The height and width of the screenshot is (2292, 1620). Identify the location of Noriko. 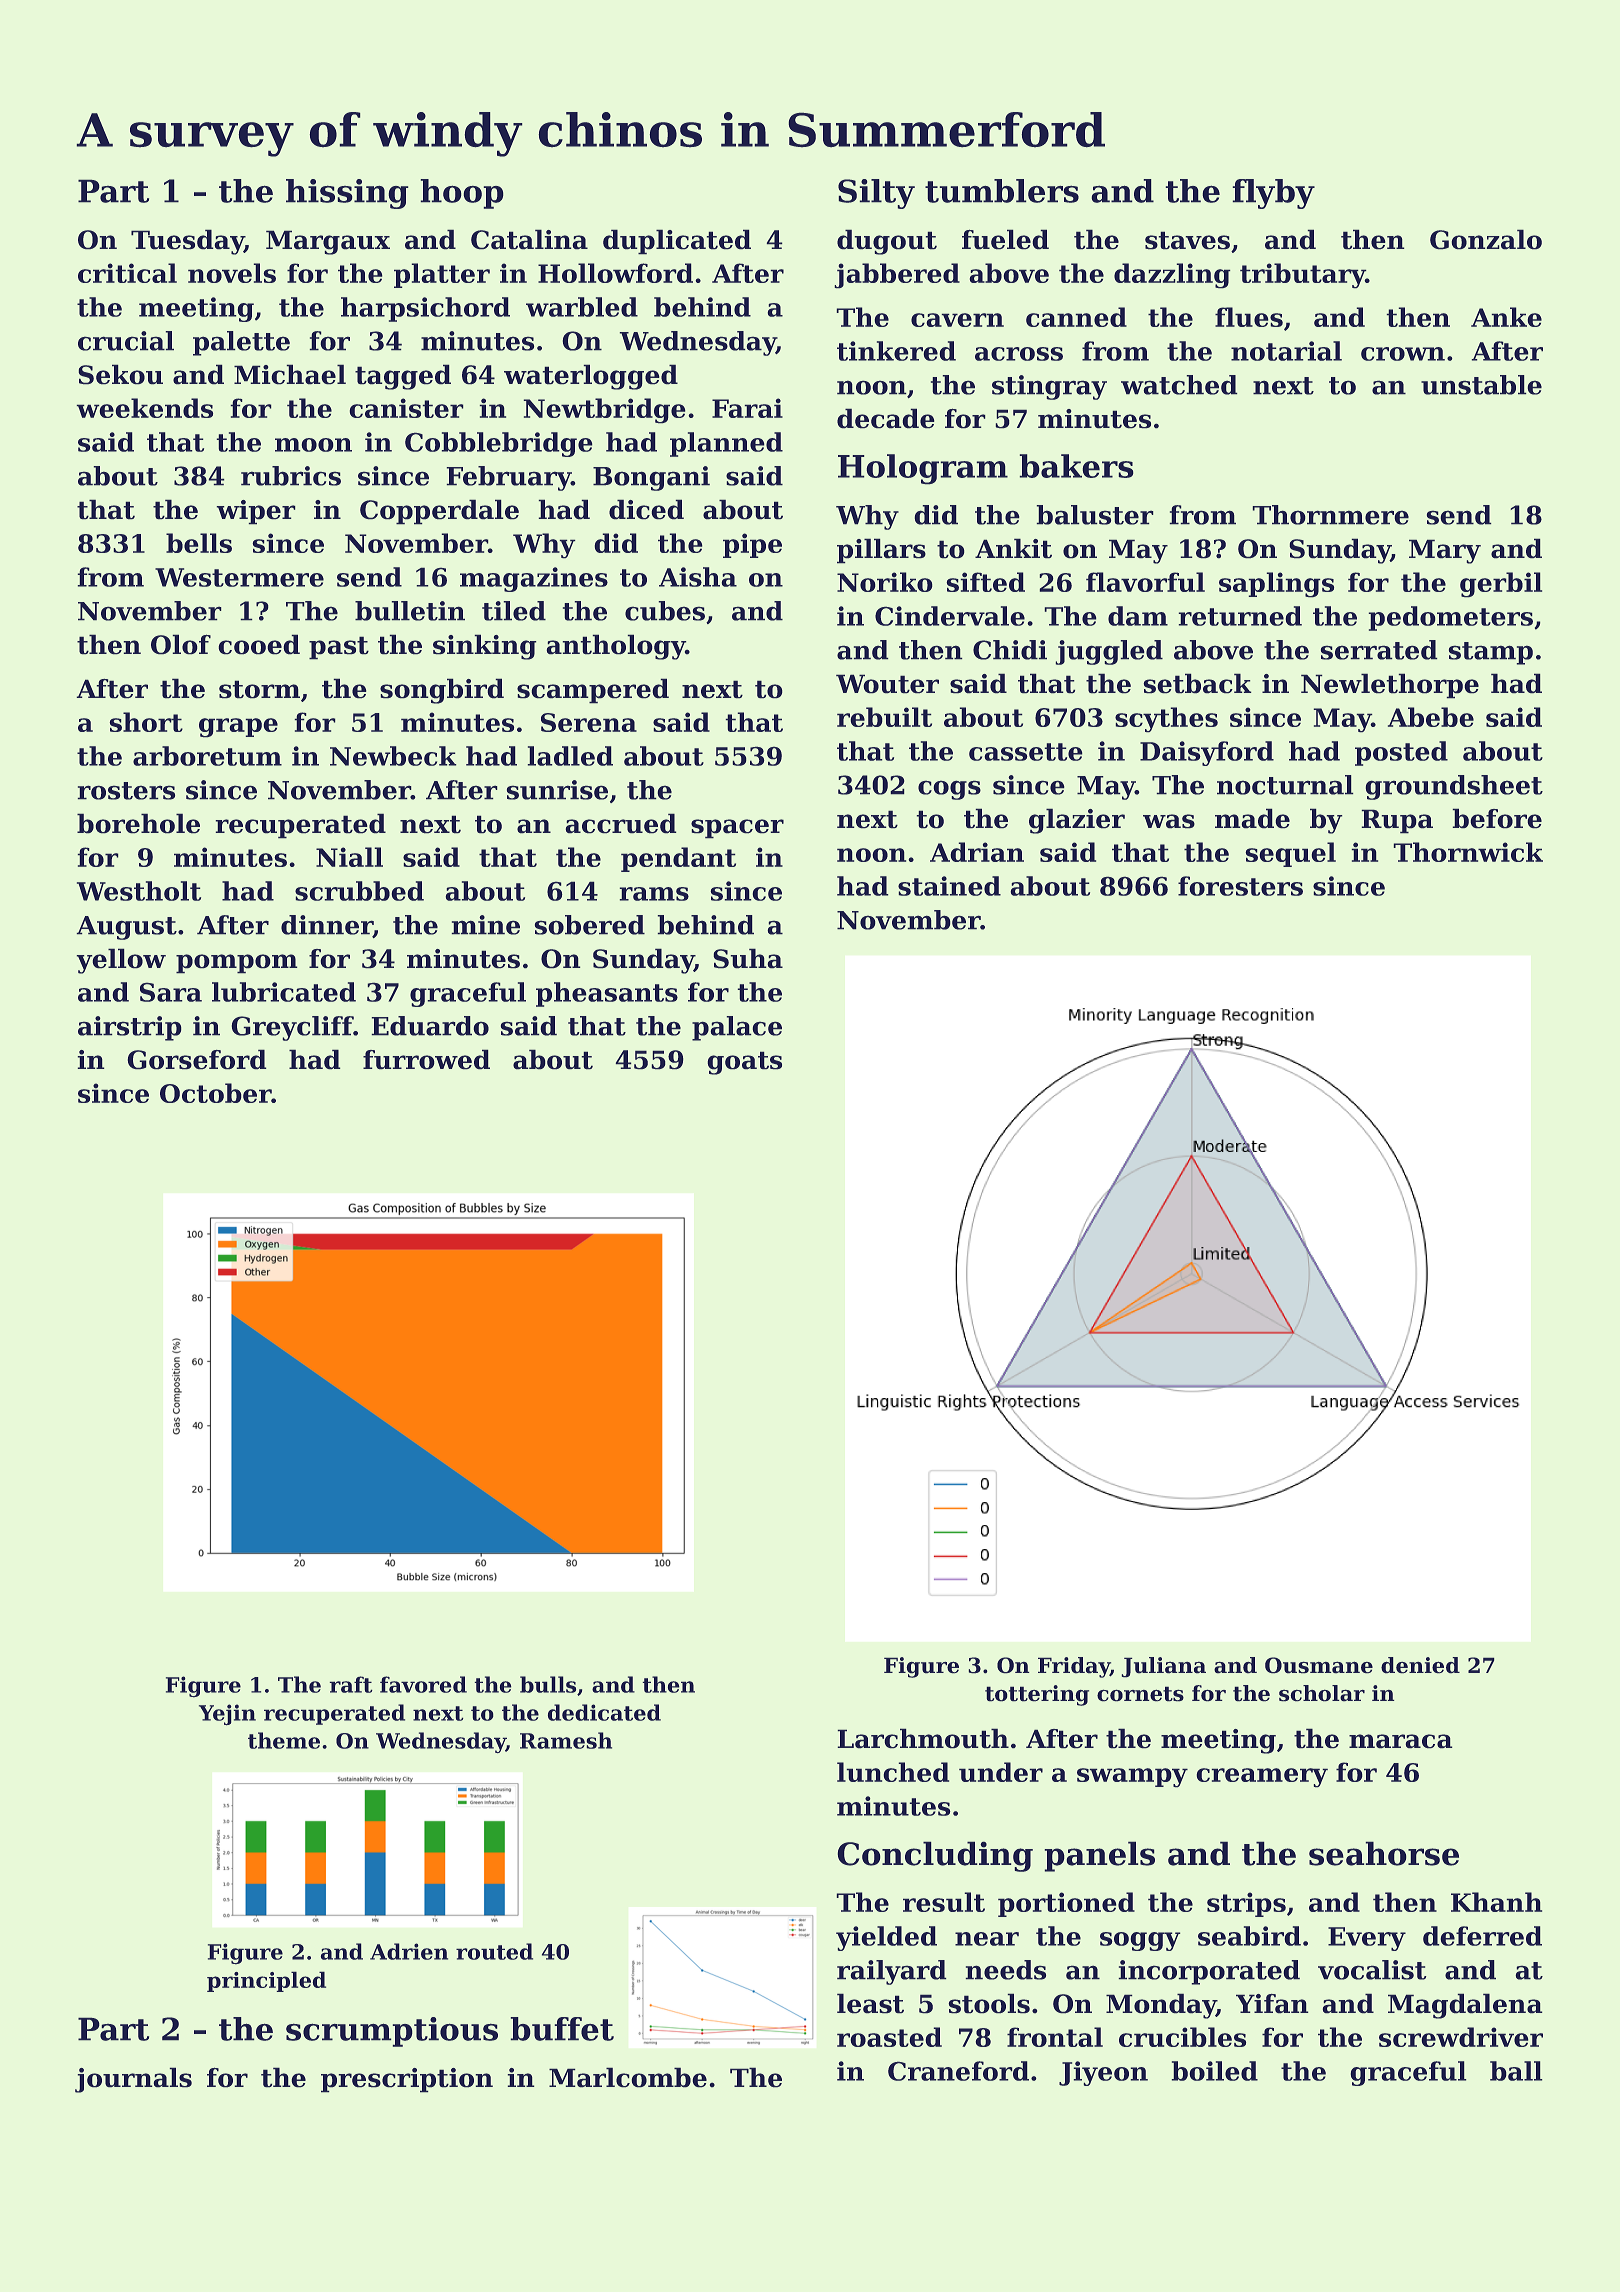
(884, 582).
